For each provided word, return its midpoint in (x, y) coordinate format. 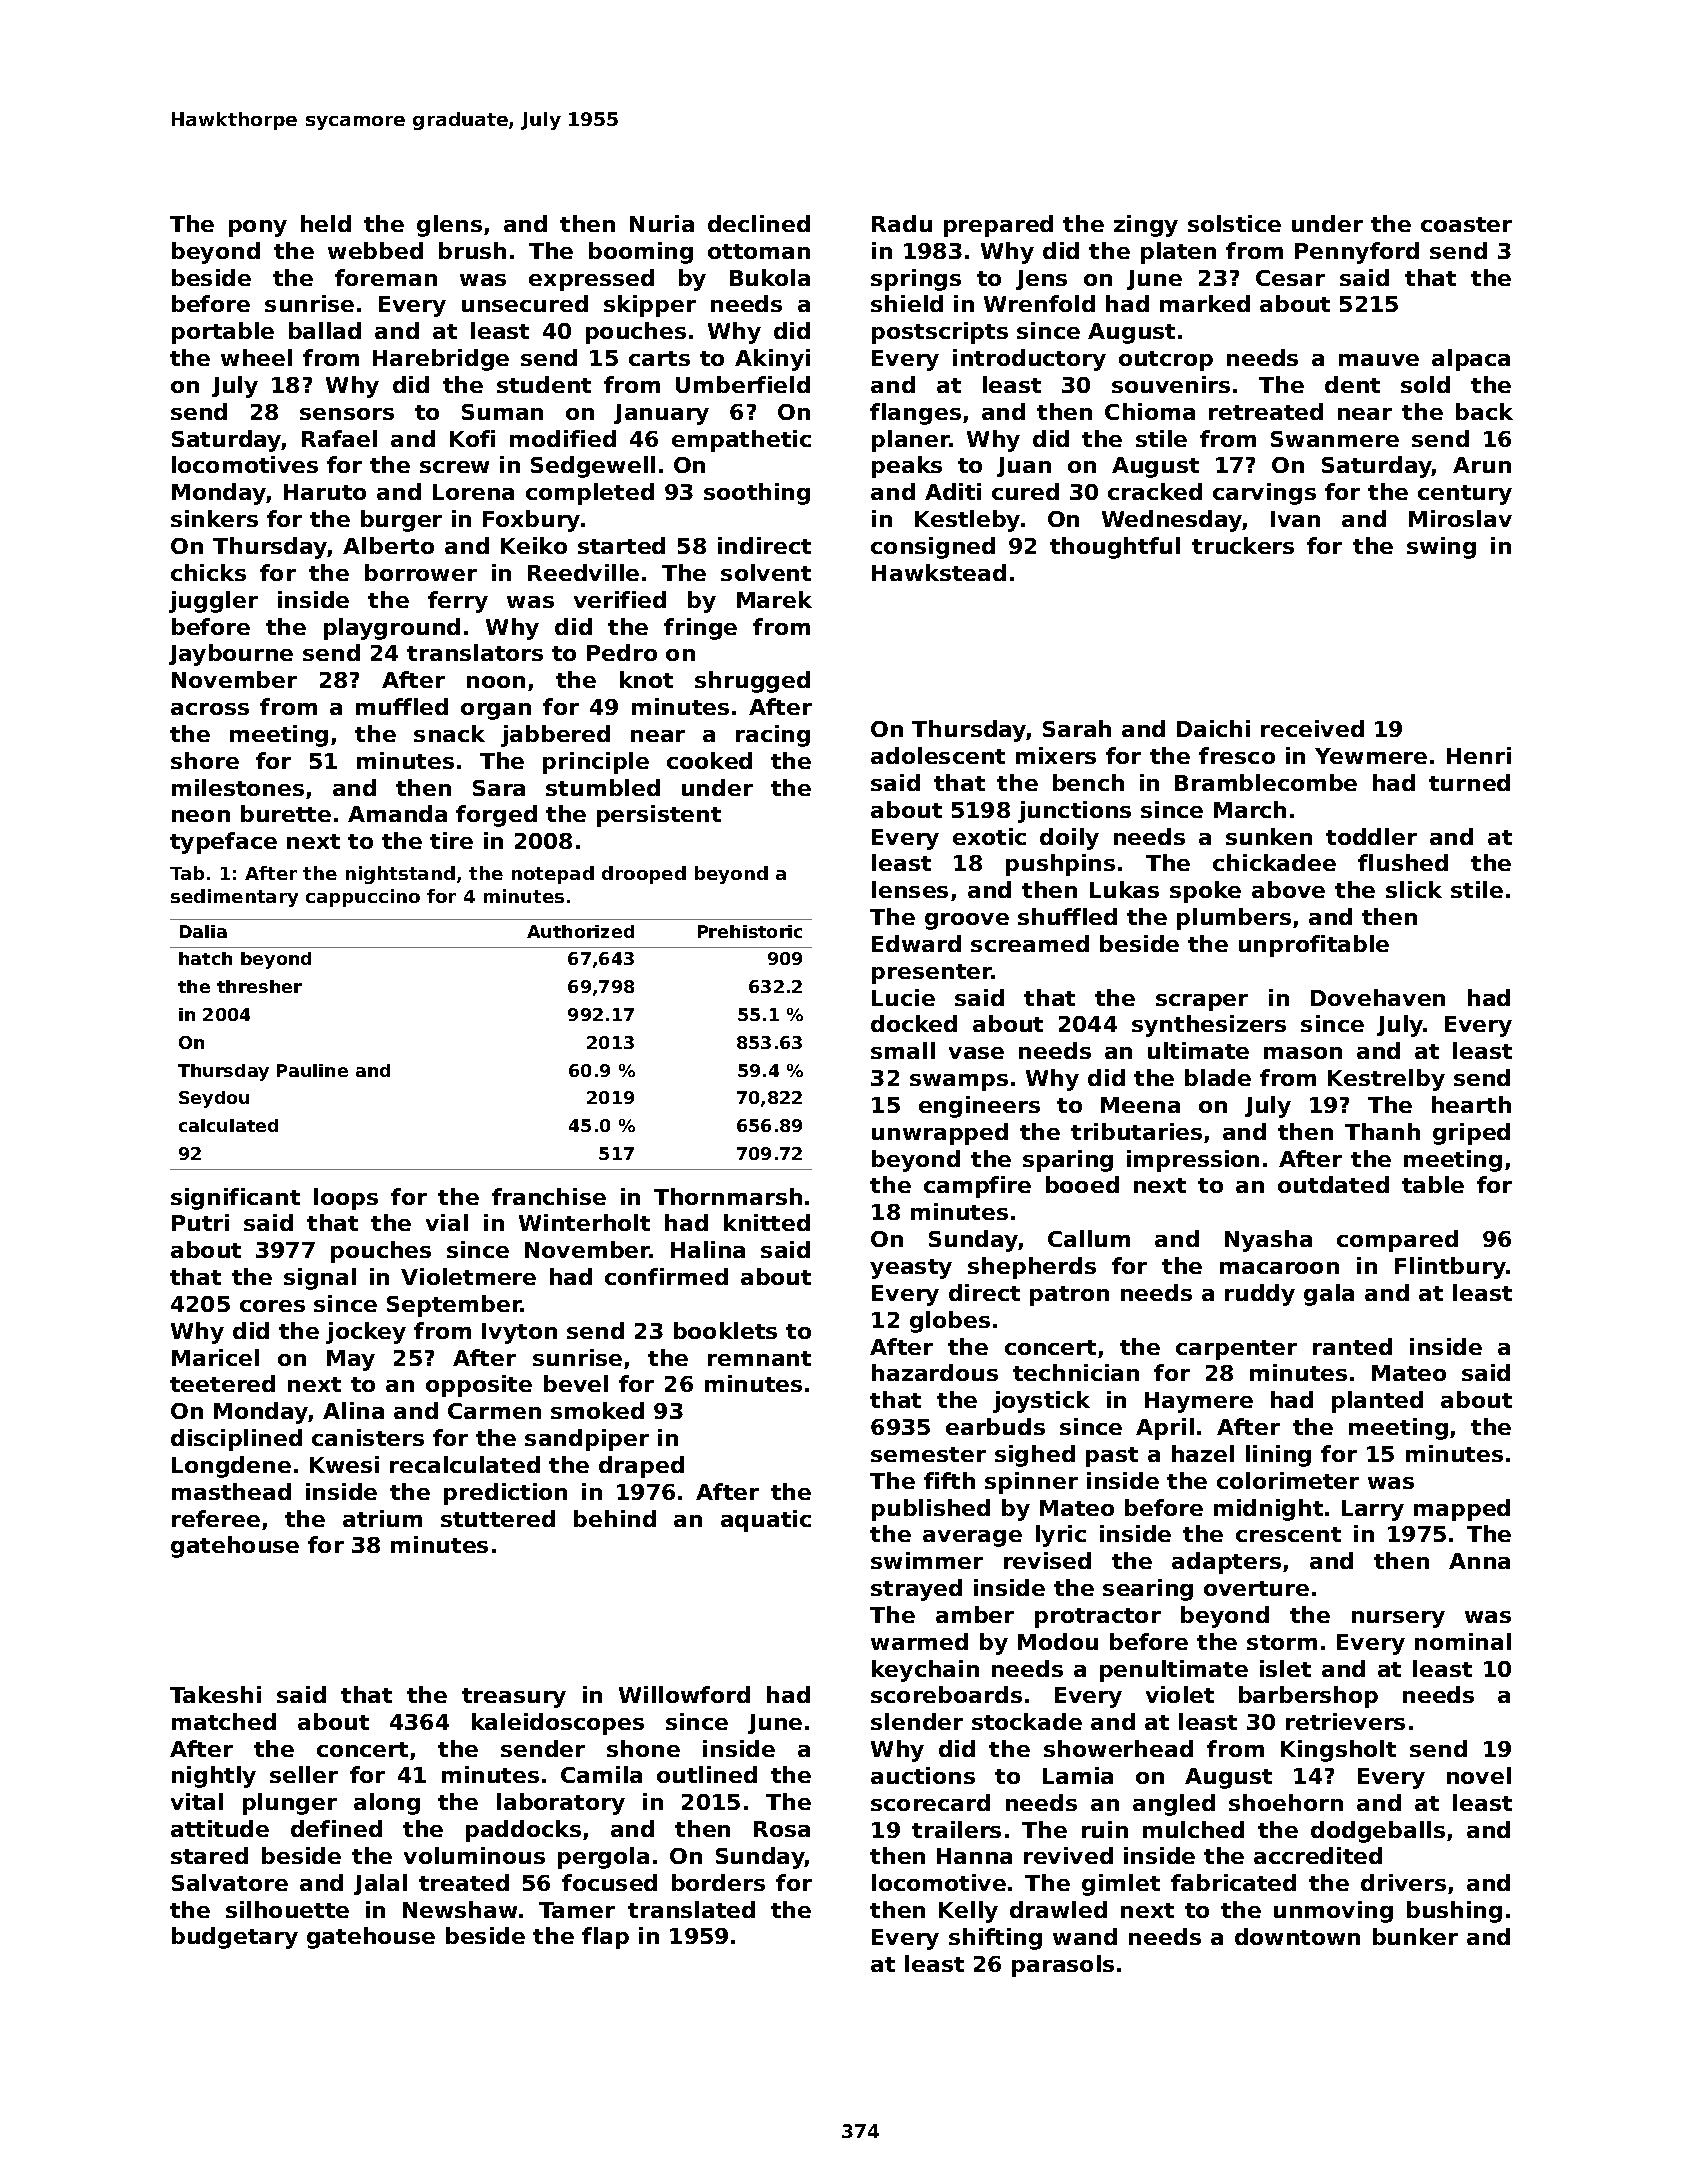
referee (216, 1518)
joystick (1041, 1402)
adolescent (938, 755)
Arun (1482, 465)
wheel (256, 357)
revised (1047, 1560)
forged (496, 816)
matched (224, 1721)
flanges (915, 414)
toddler (1371, 836)
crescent (1288, 1534)
